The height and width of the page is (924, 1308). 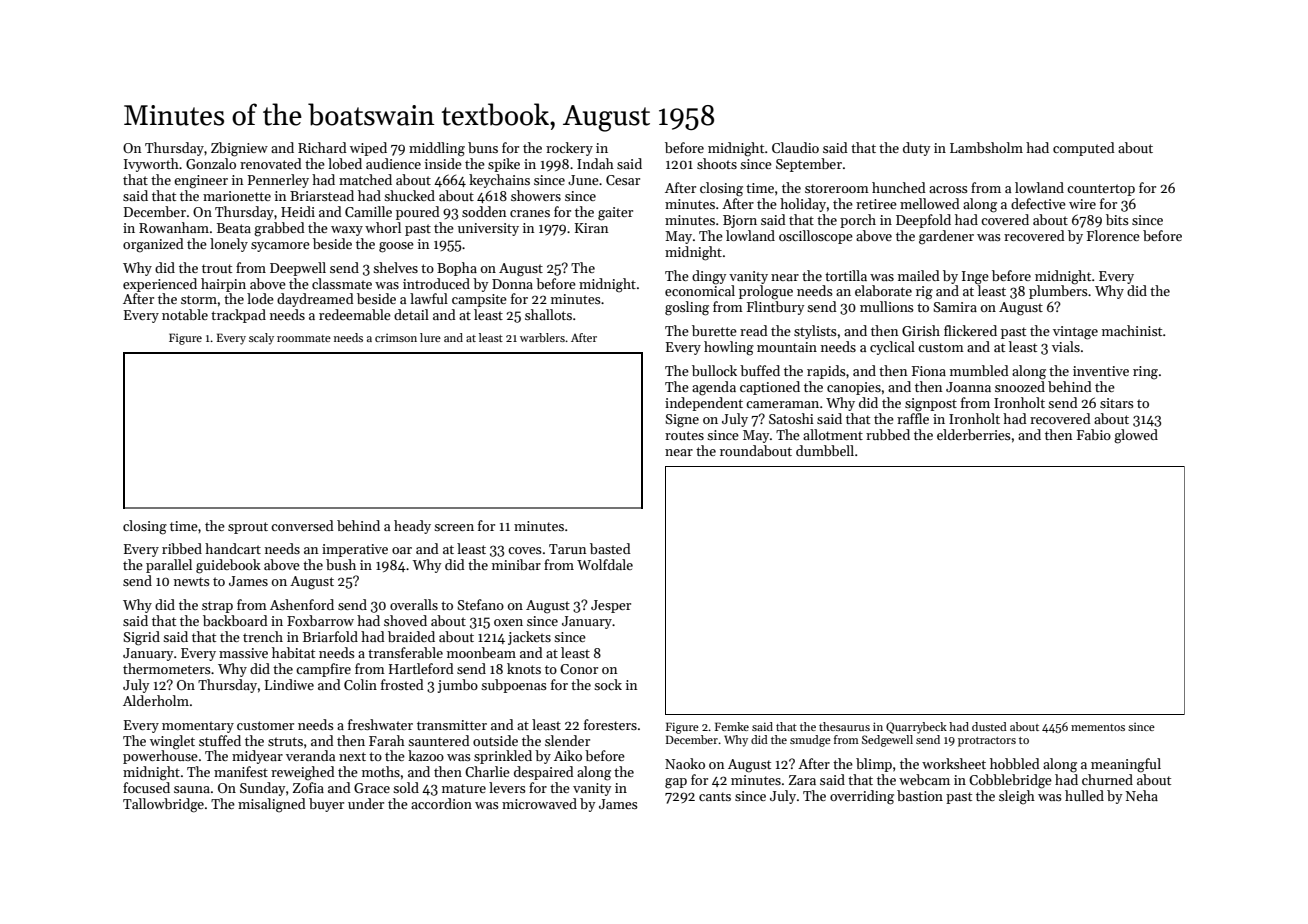 What do you see at coordinates (888, 434) in the page?
I see `rubbed` at bounding box center [888, 434].
